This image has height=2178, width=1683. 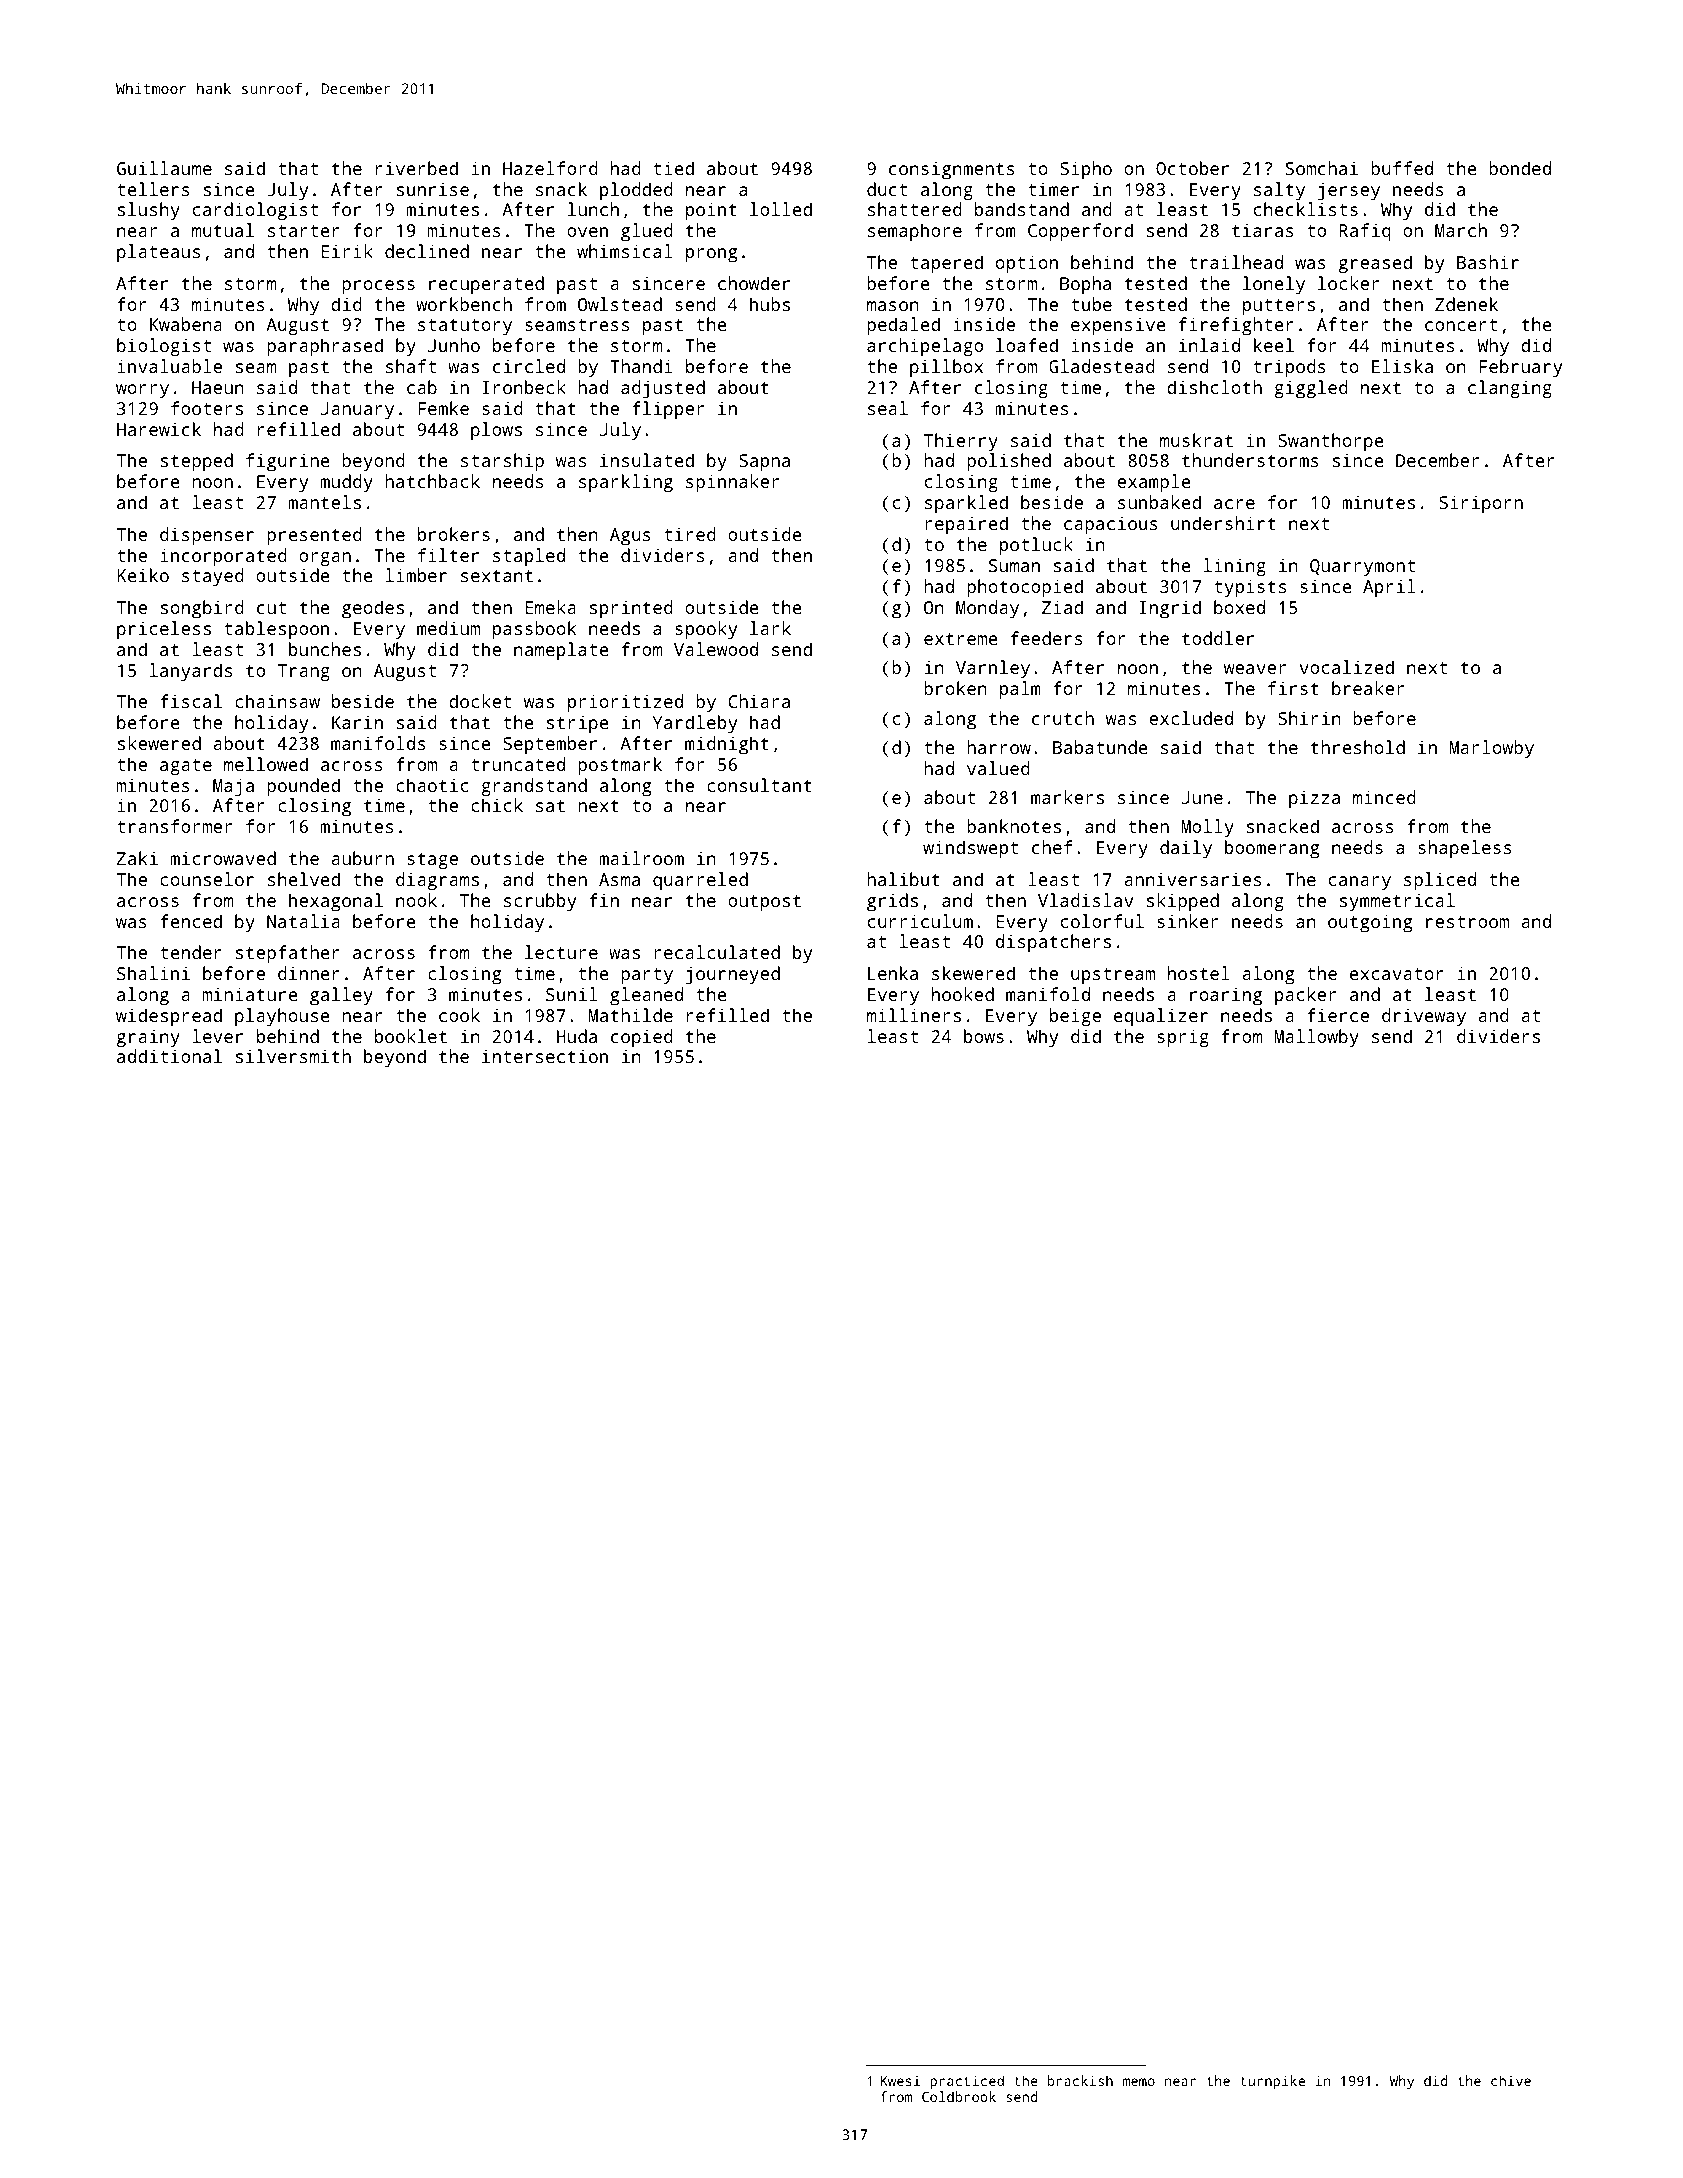 I want to click on milliners, so click(x=914, y=1015).
